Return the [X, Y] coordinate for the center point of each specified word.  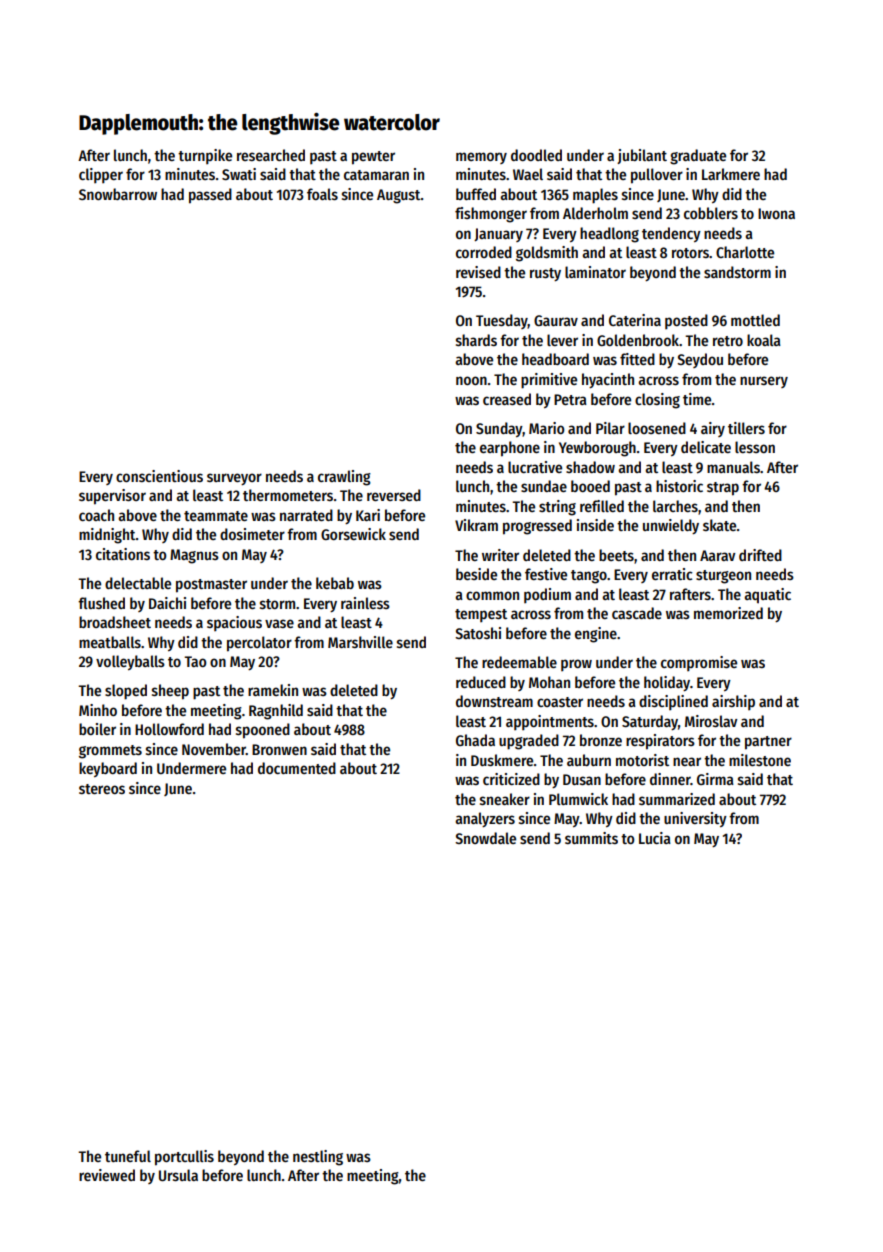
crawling [344, 478]
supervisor [112, 497]
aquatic [767, 596]
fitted [637, 359]
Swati [239, 174]
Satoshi [478, 633]
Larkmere [731, 174]
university [695, 819]
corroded [484, 252]
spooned [263, 731]
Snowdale [485, 838]
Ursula [178, 1175]
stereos [102, 789]
